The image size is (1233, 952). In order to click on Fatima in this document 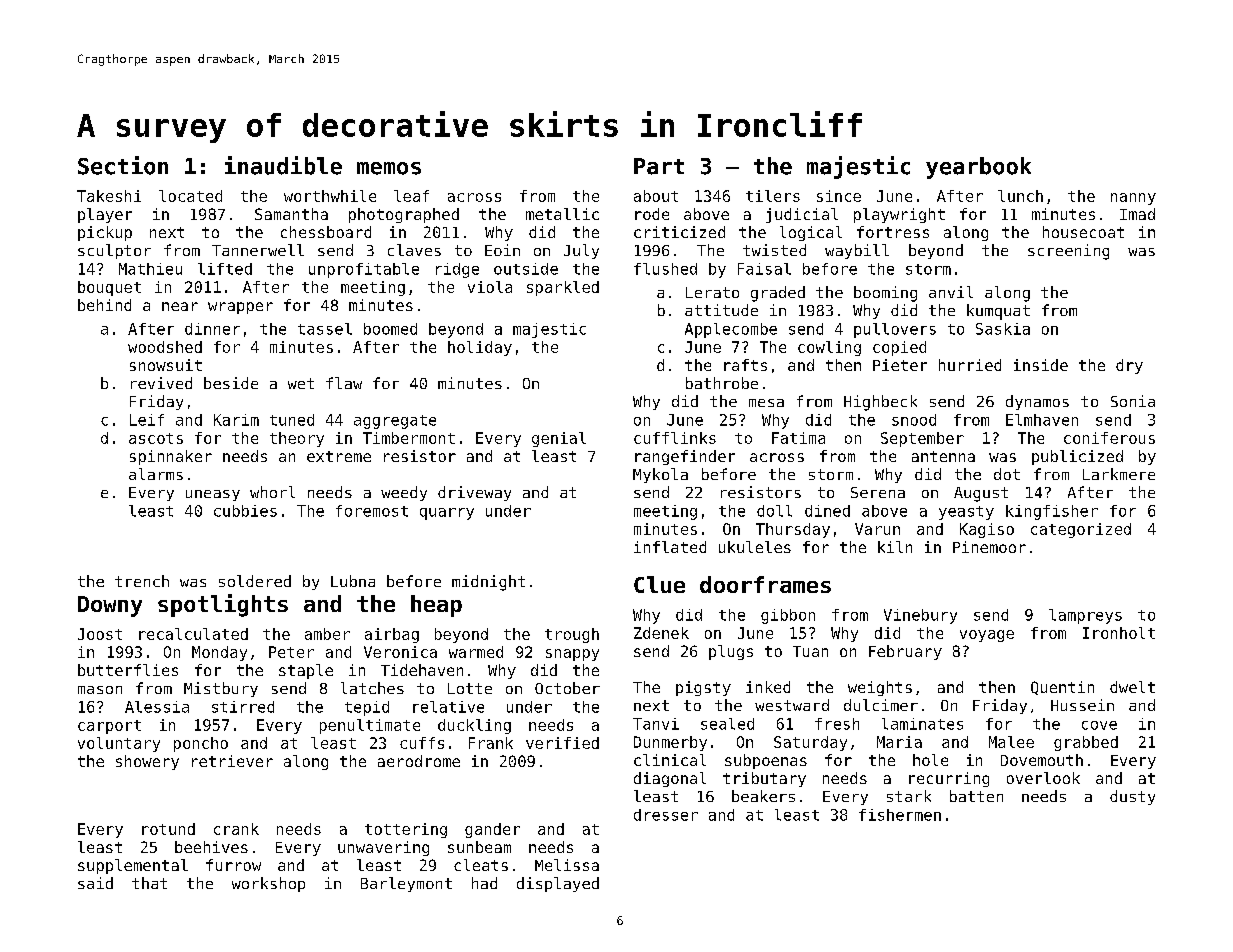, I will do `click(798, 438)`.
